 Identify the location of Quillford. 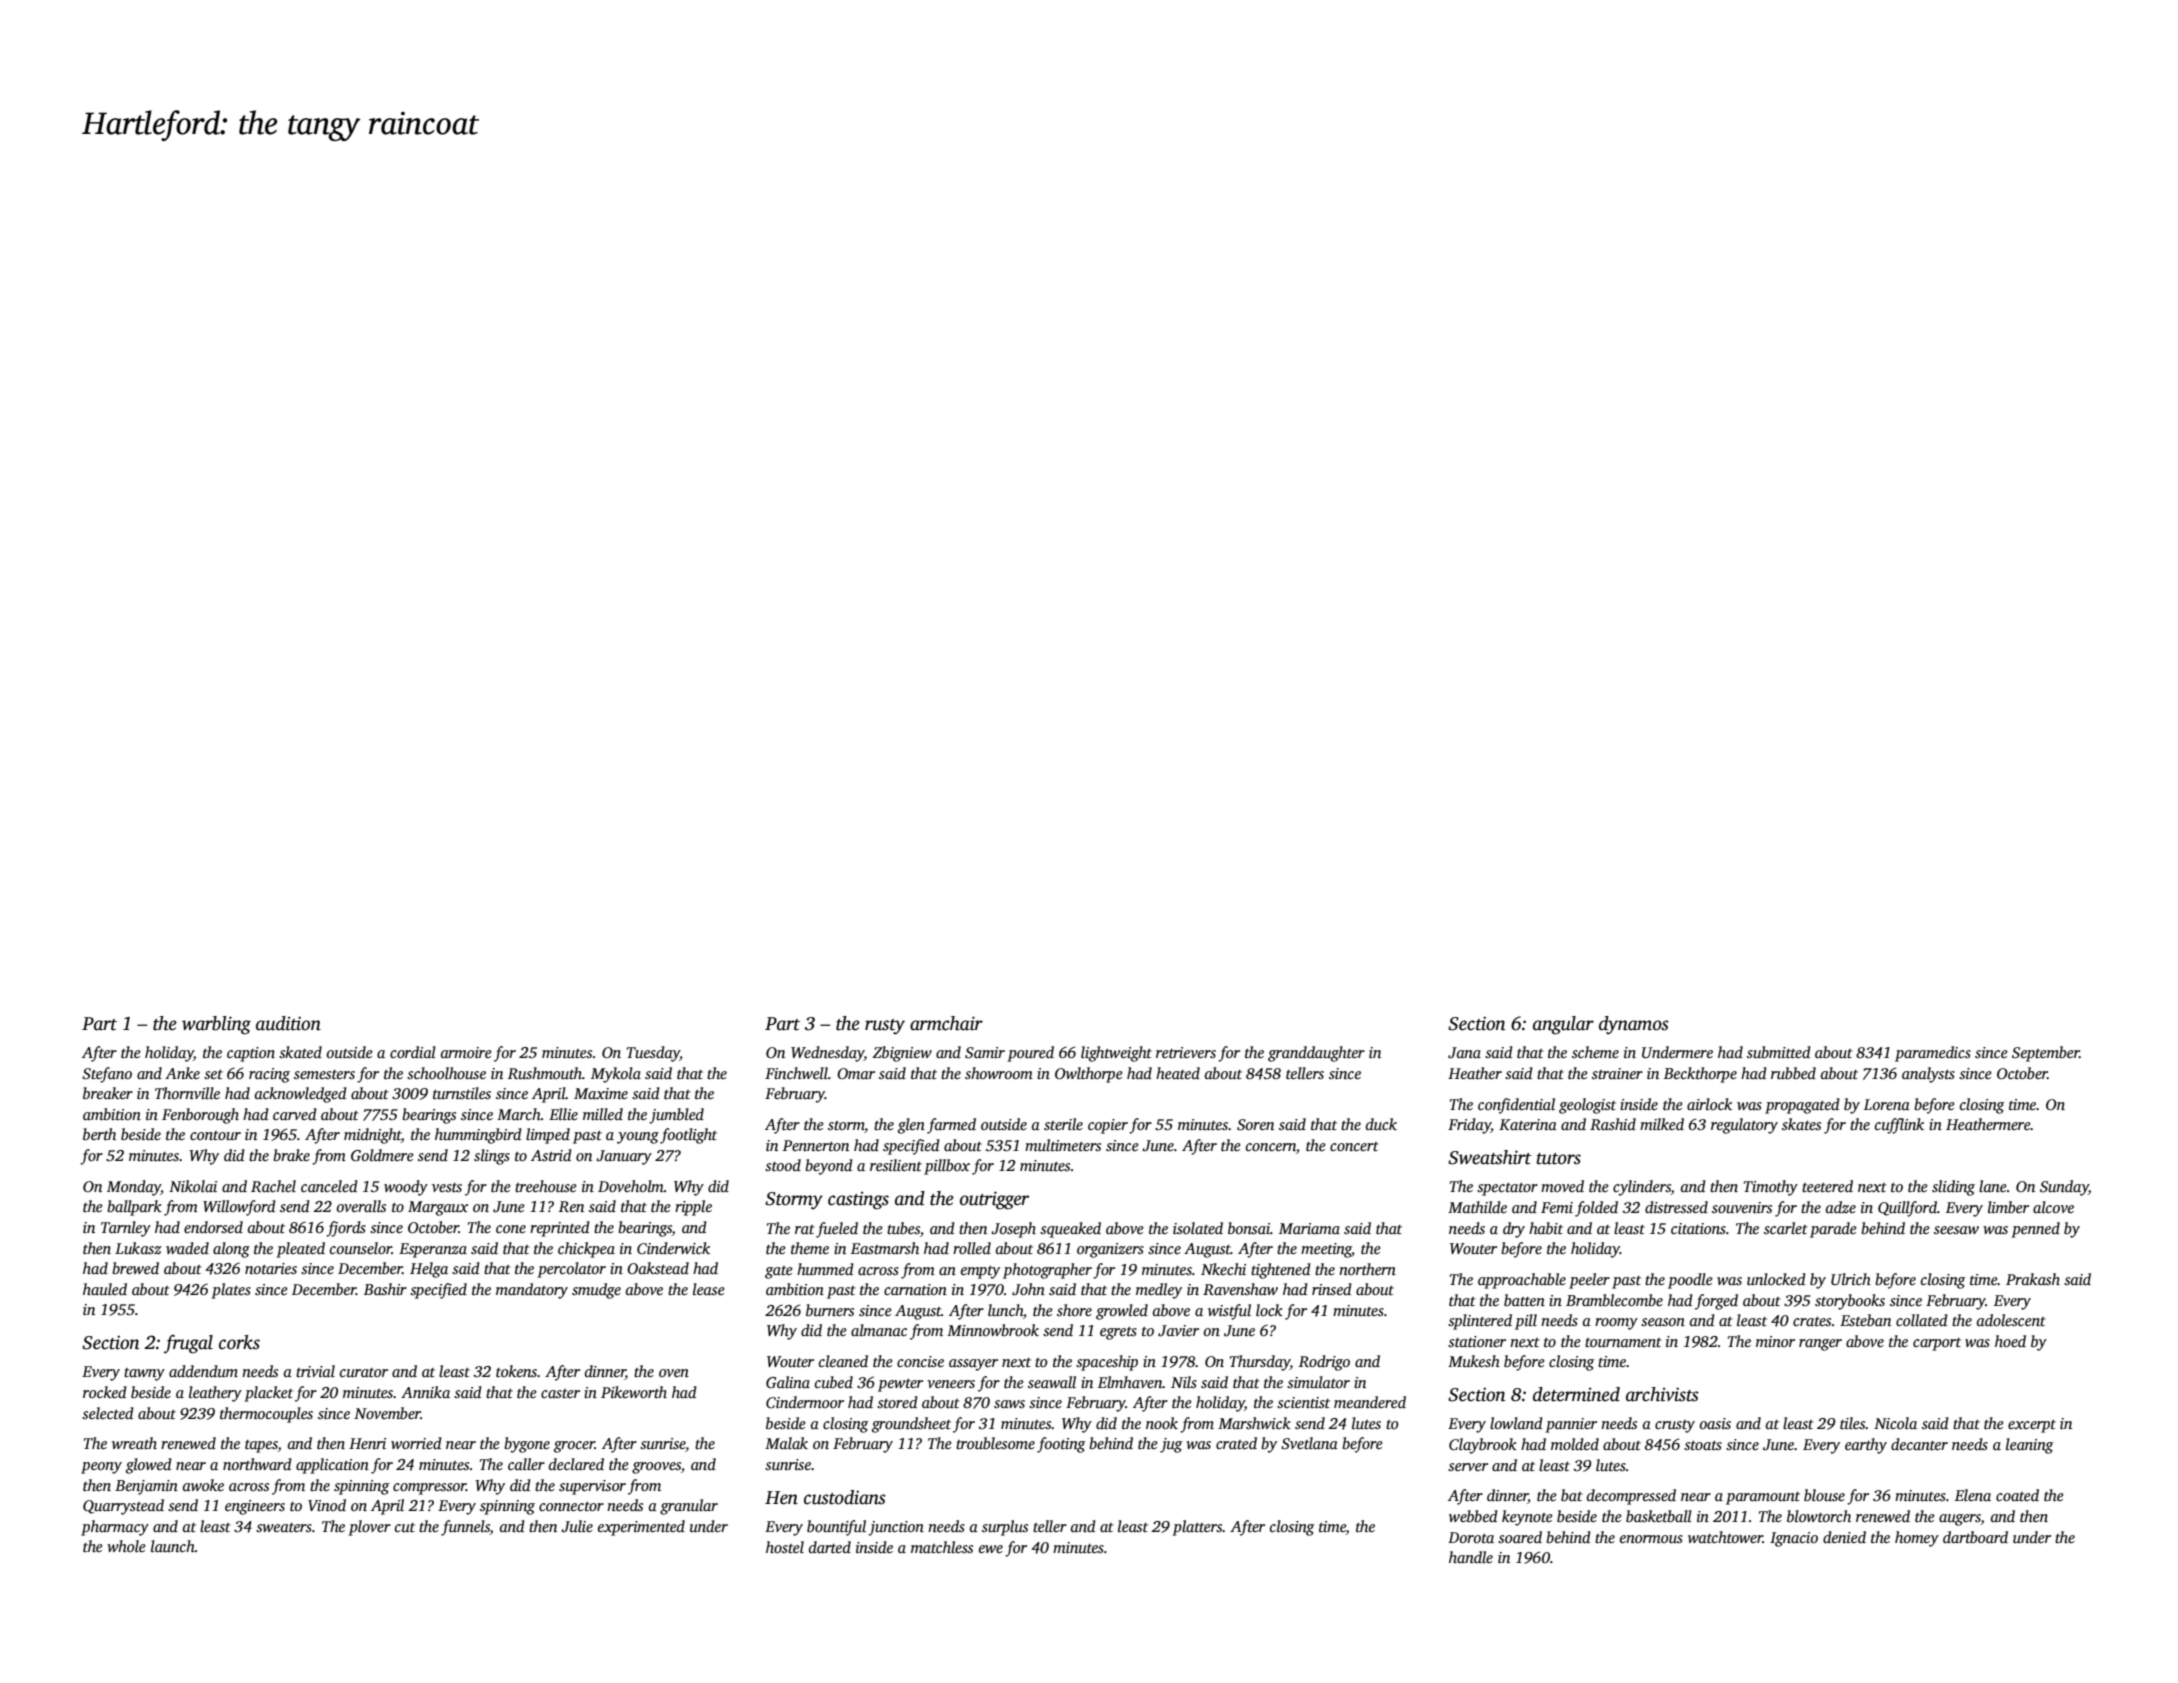
(1907, 1209).
